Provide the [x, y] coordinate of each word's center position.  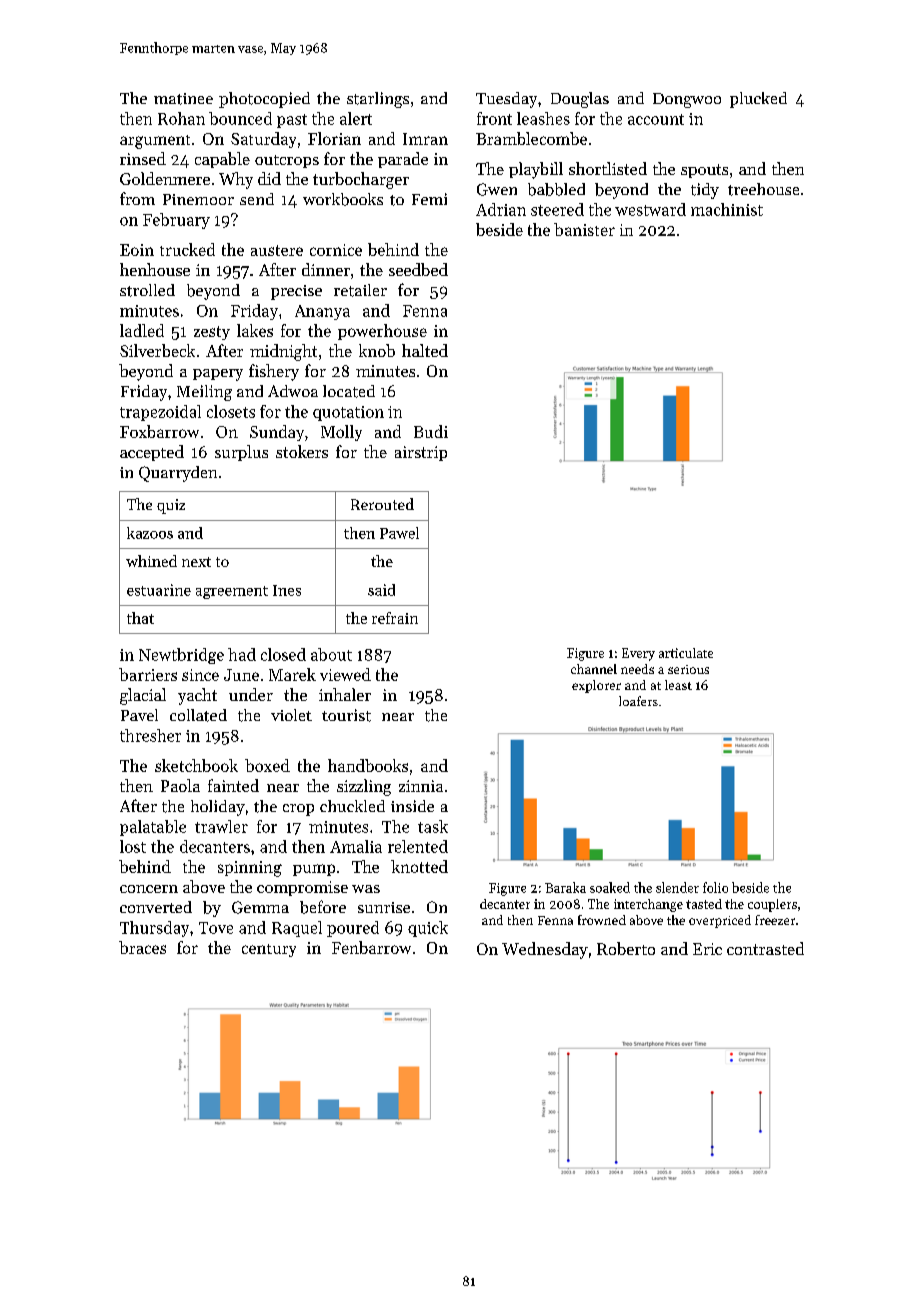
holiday [218, 808]
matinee [183, 99]
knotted [419, 866]
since [200, 675]
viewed [345, 674]
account [656, 119]
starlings [378, 100]
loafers [638, 701]
